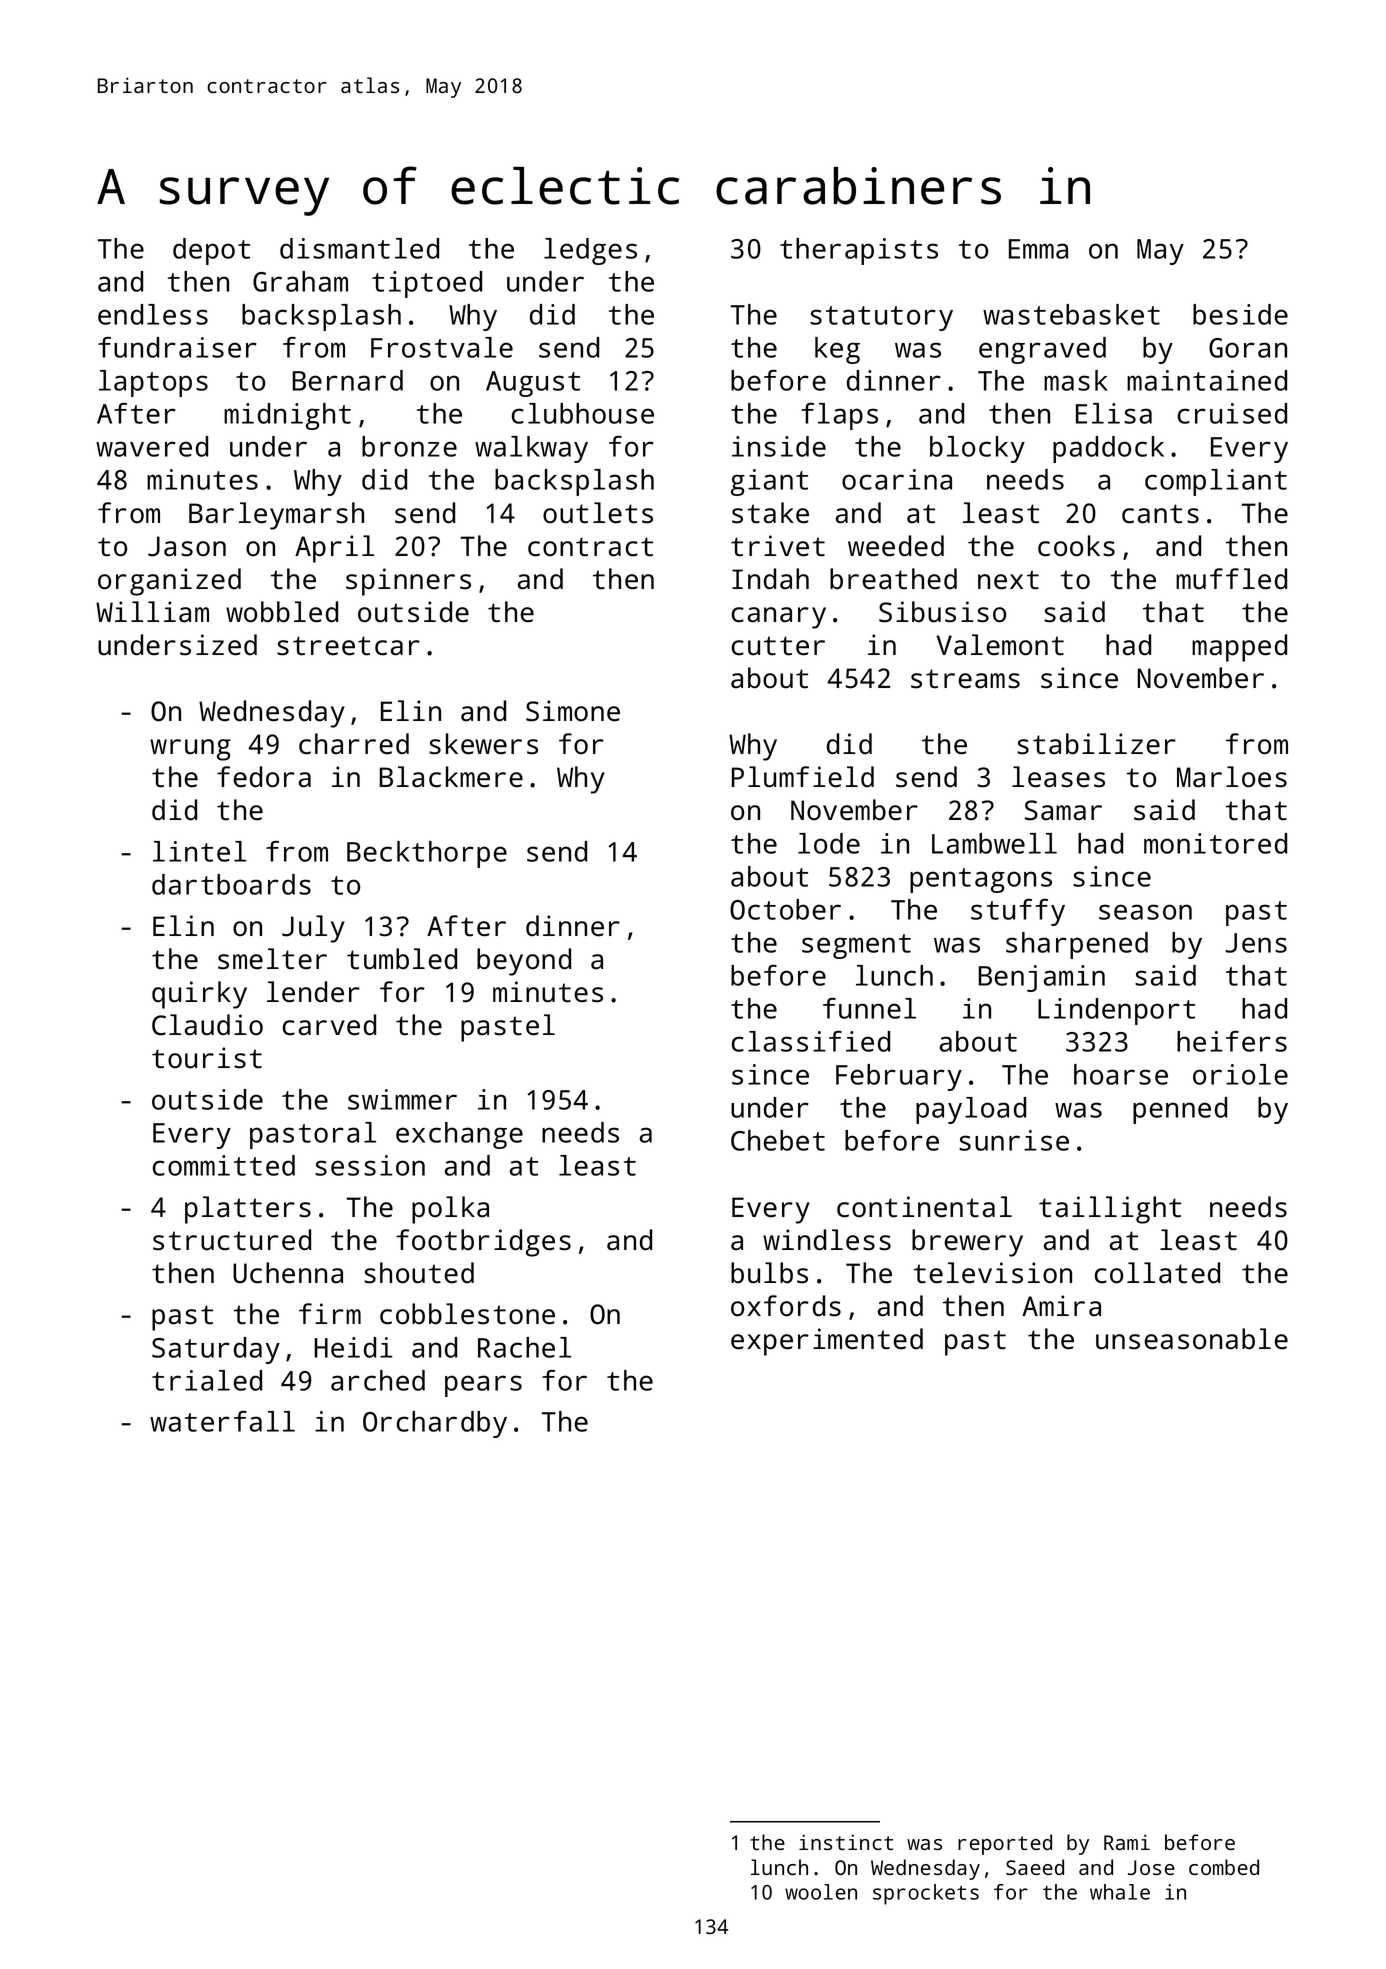 This screenshot has width=1386, height=1969. I want to click on waterfall, so click(222, 1421).
